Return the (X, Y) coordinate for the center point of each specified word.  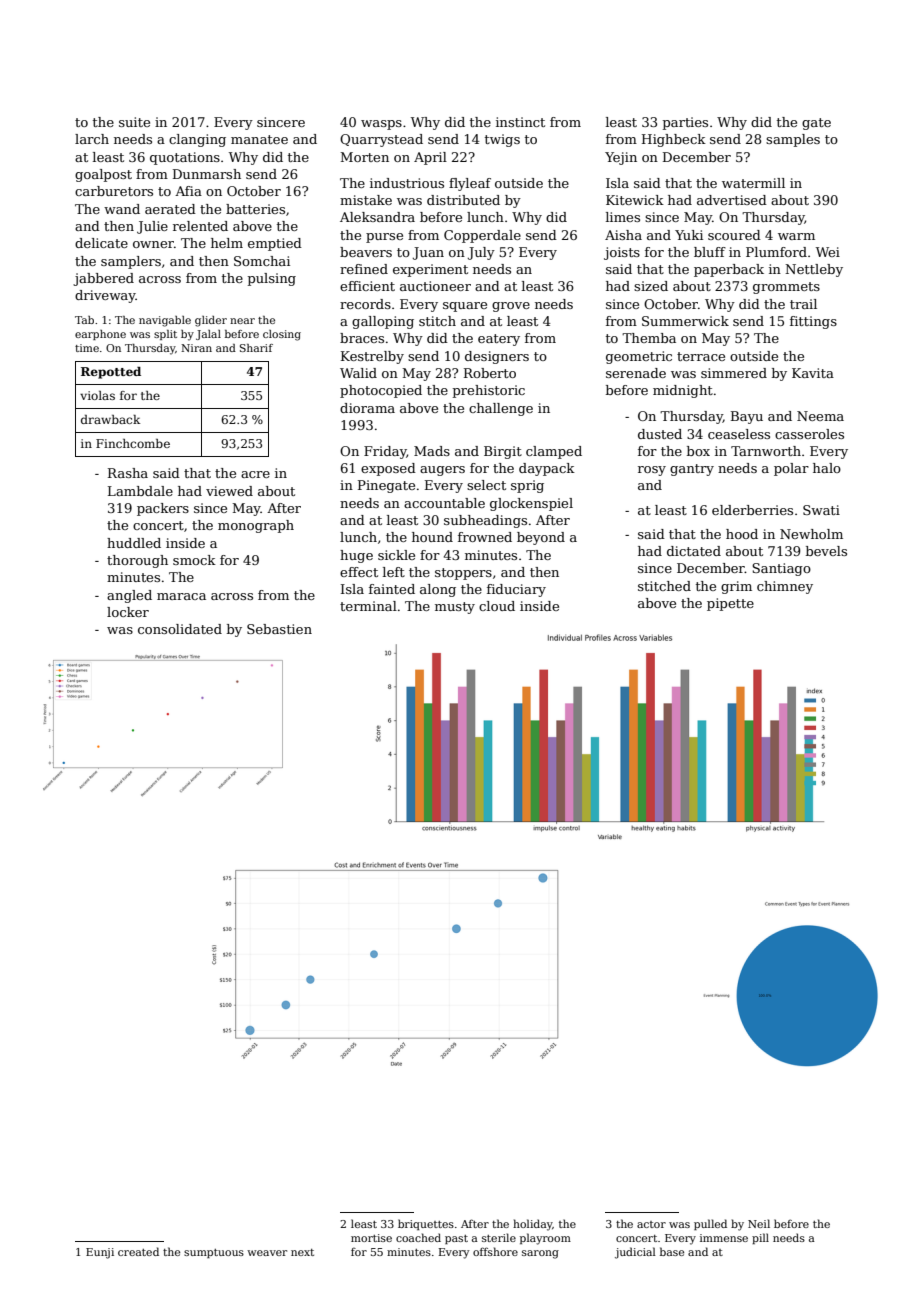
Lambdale (140, 491)
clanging (197, 140)
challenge (501, 409)
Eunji (100, 1253)
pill (760, 1238)
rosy (652, 471)
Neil (759, 1223)
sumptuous (214, 1253)
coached (418, 1237)
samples (793, 140)
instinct (520, 122)
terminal (368, 606)
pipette (730, 604)
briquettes (426, 1224)
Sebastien (279, 629)
